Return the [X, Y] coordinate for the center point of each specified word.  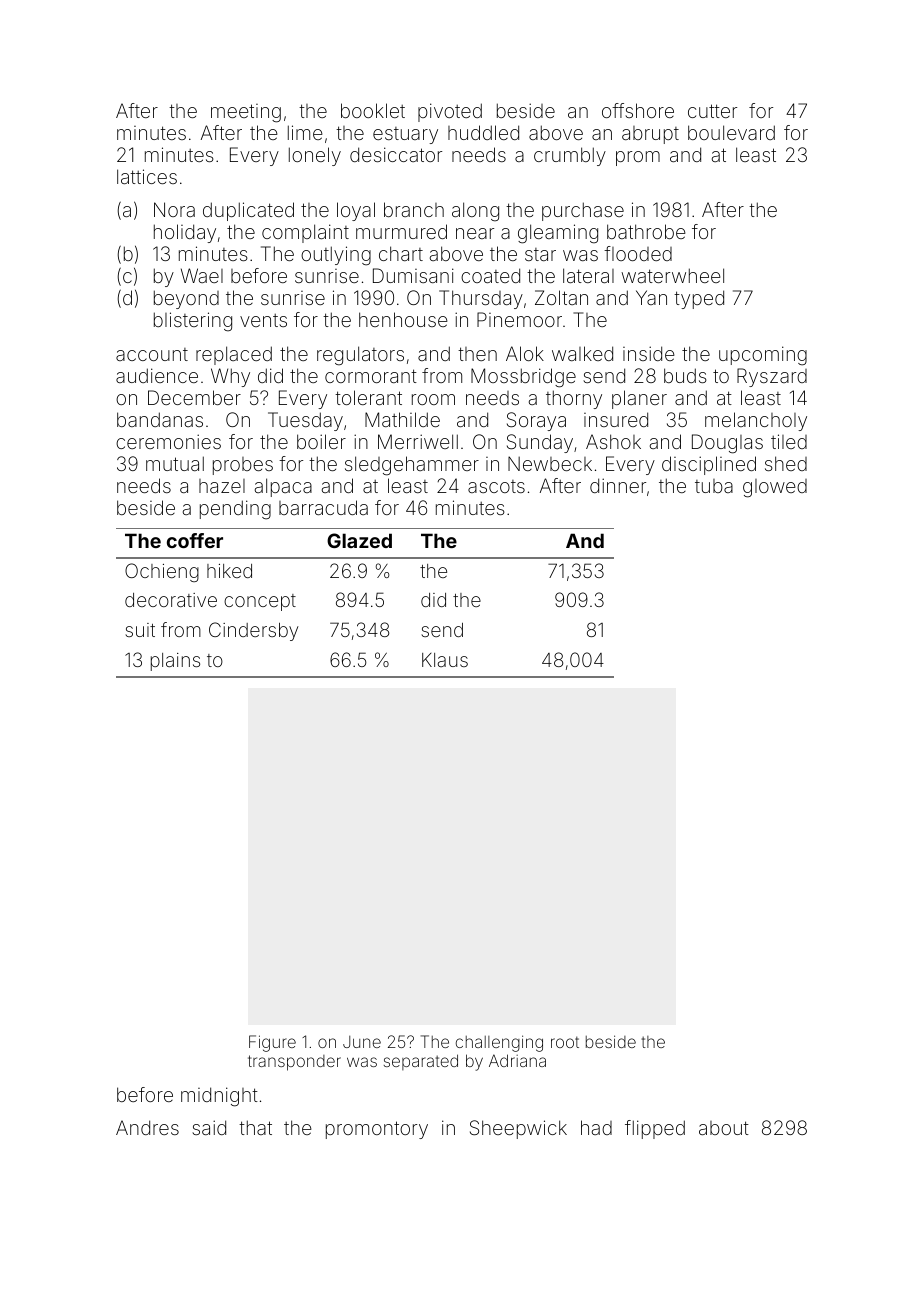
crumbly [570, 156]
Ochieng [162, 572]
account [152, 354]
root [565, 1042]
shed [786, 463]
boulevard [731, 132]
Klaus [445, 660]
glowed [775, 488]
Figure [272, 1043]
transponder [294, 1063]
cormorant [371, 376]
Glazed [359, 540]
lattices [147, 176]
